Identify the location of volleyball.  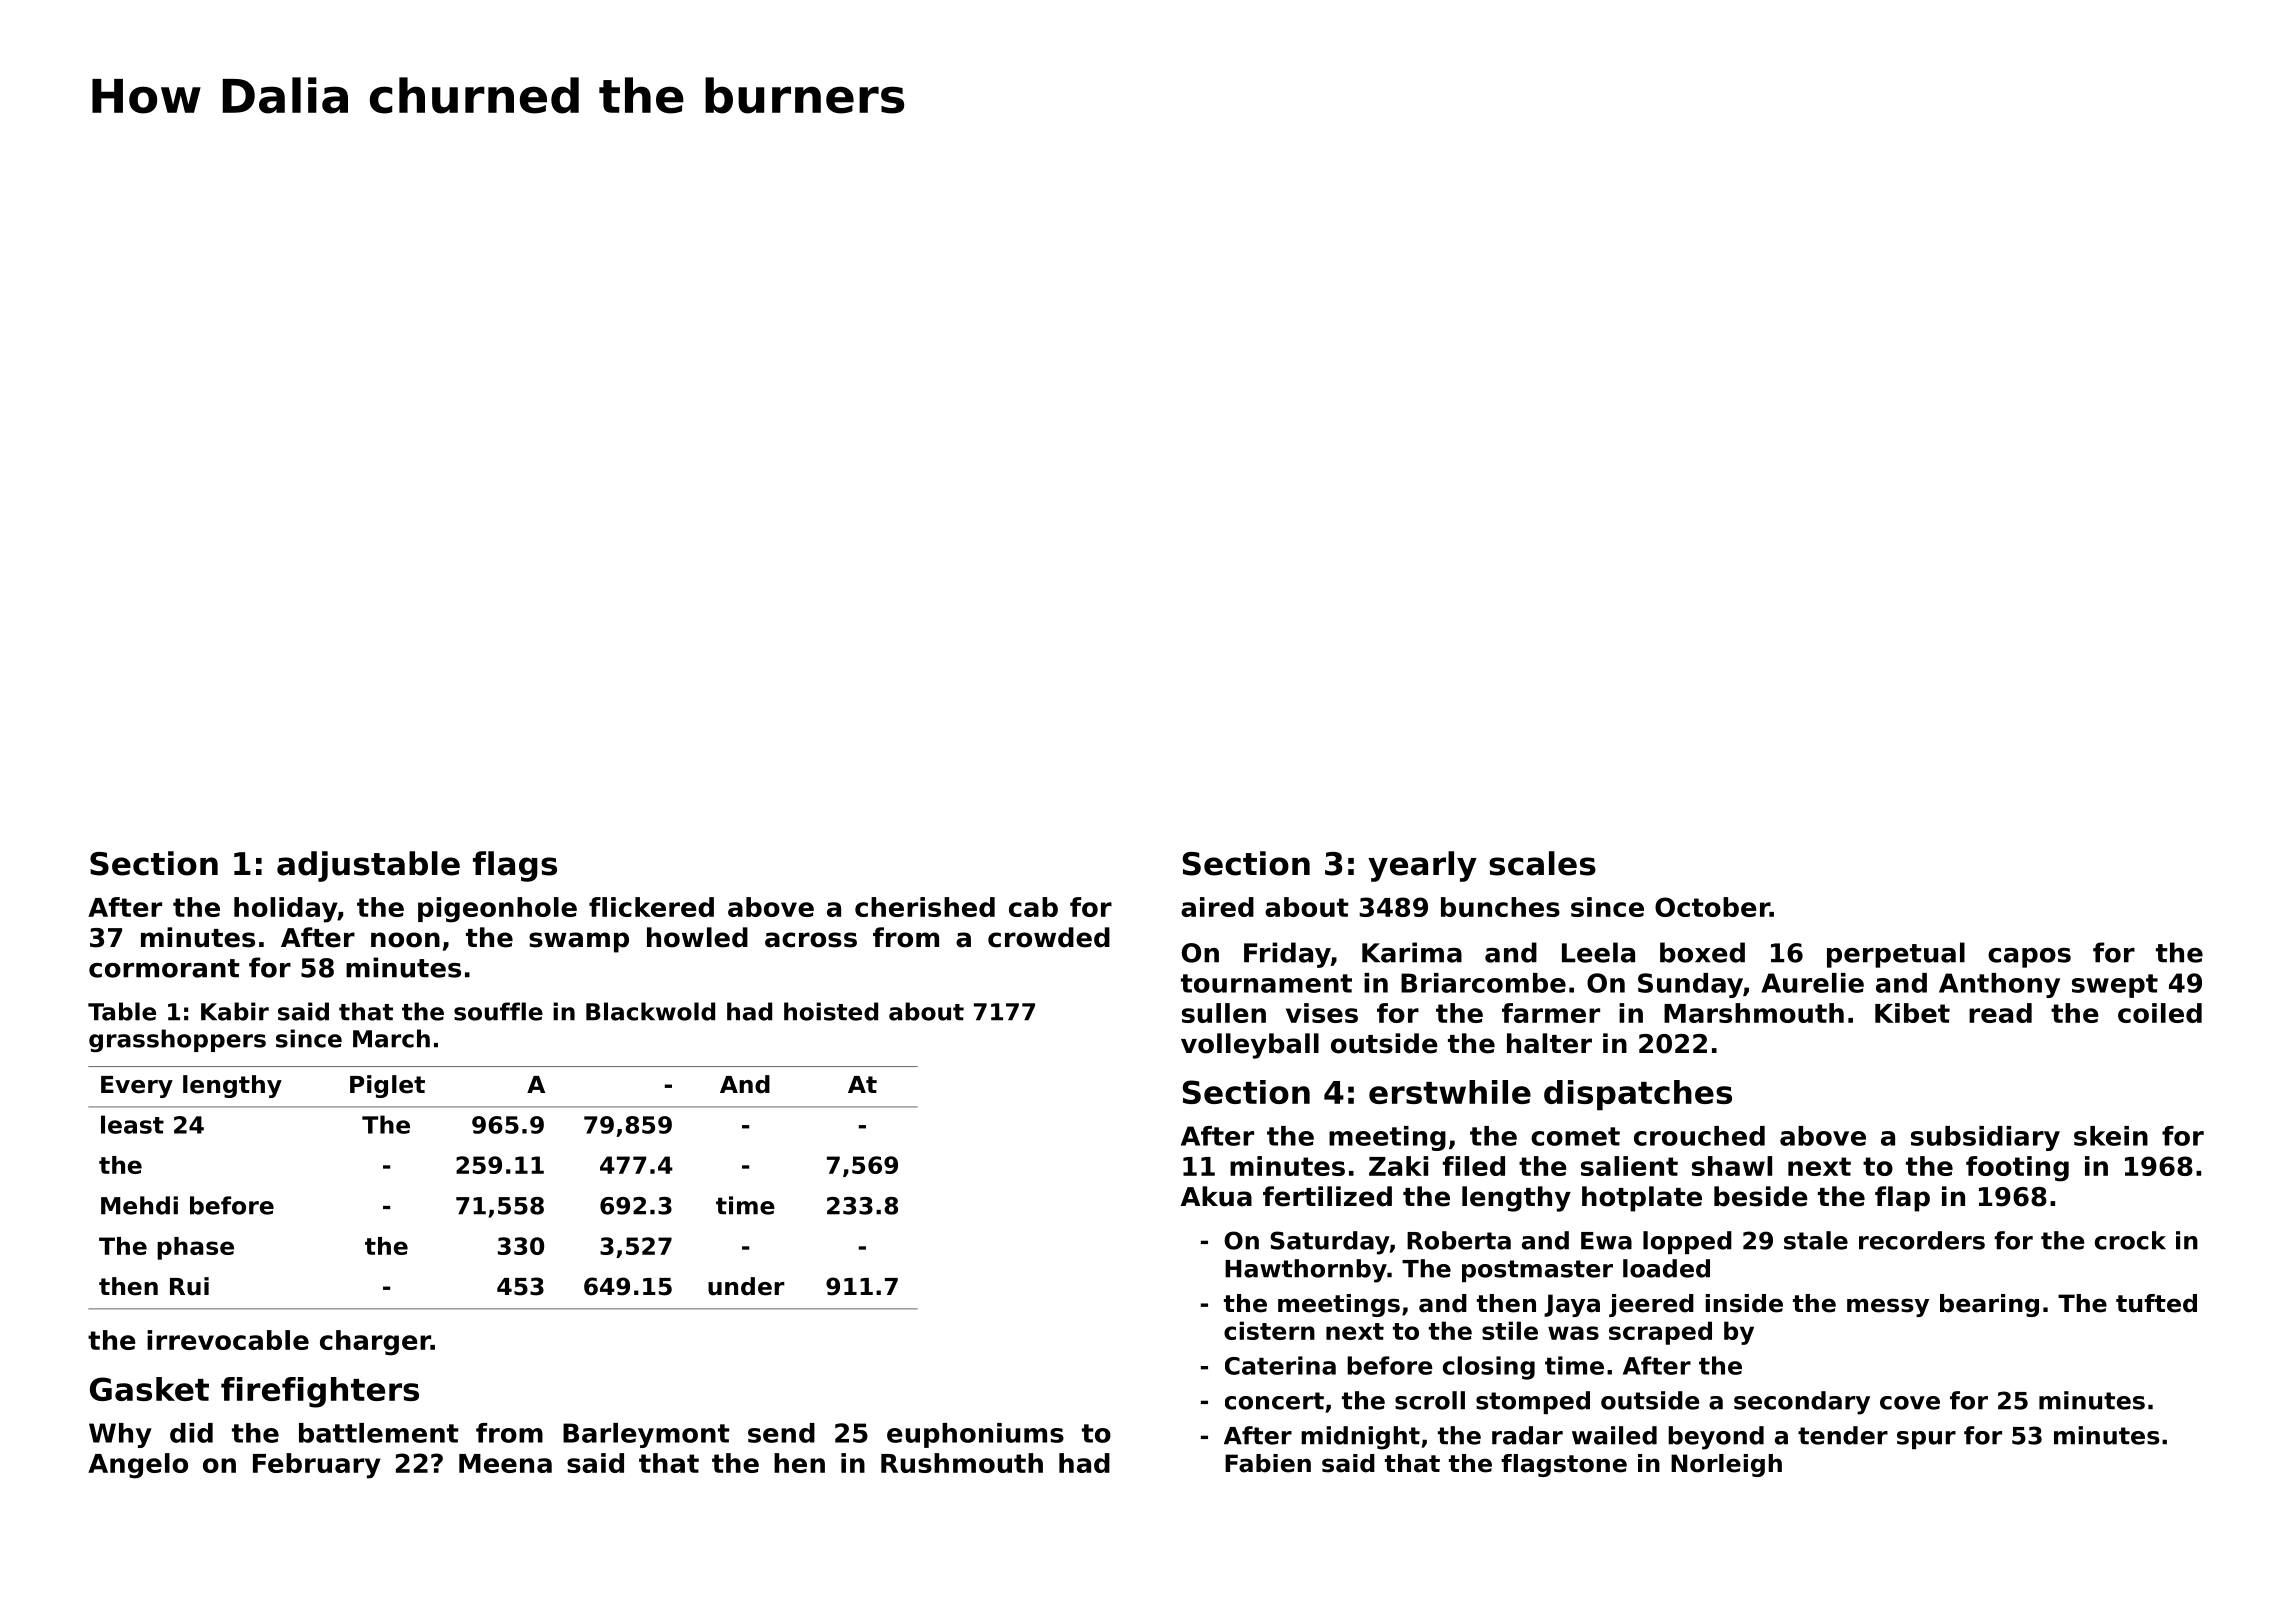
(1250, 1046).
